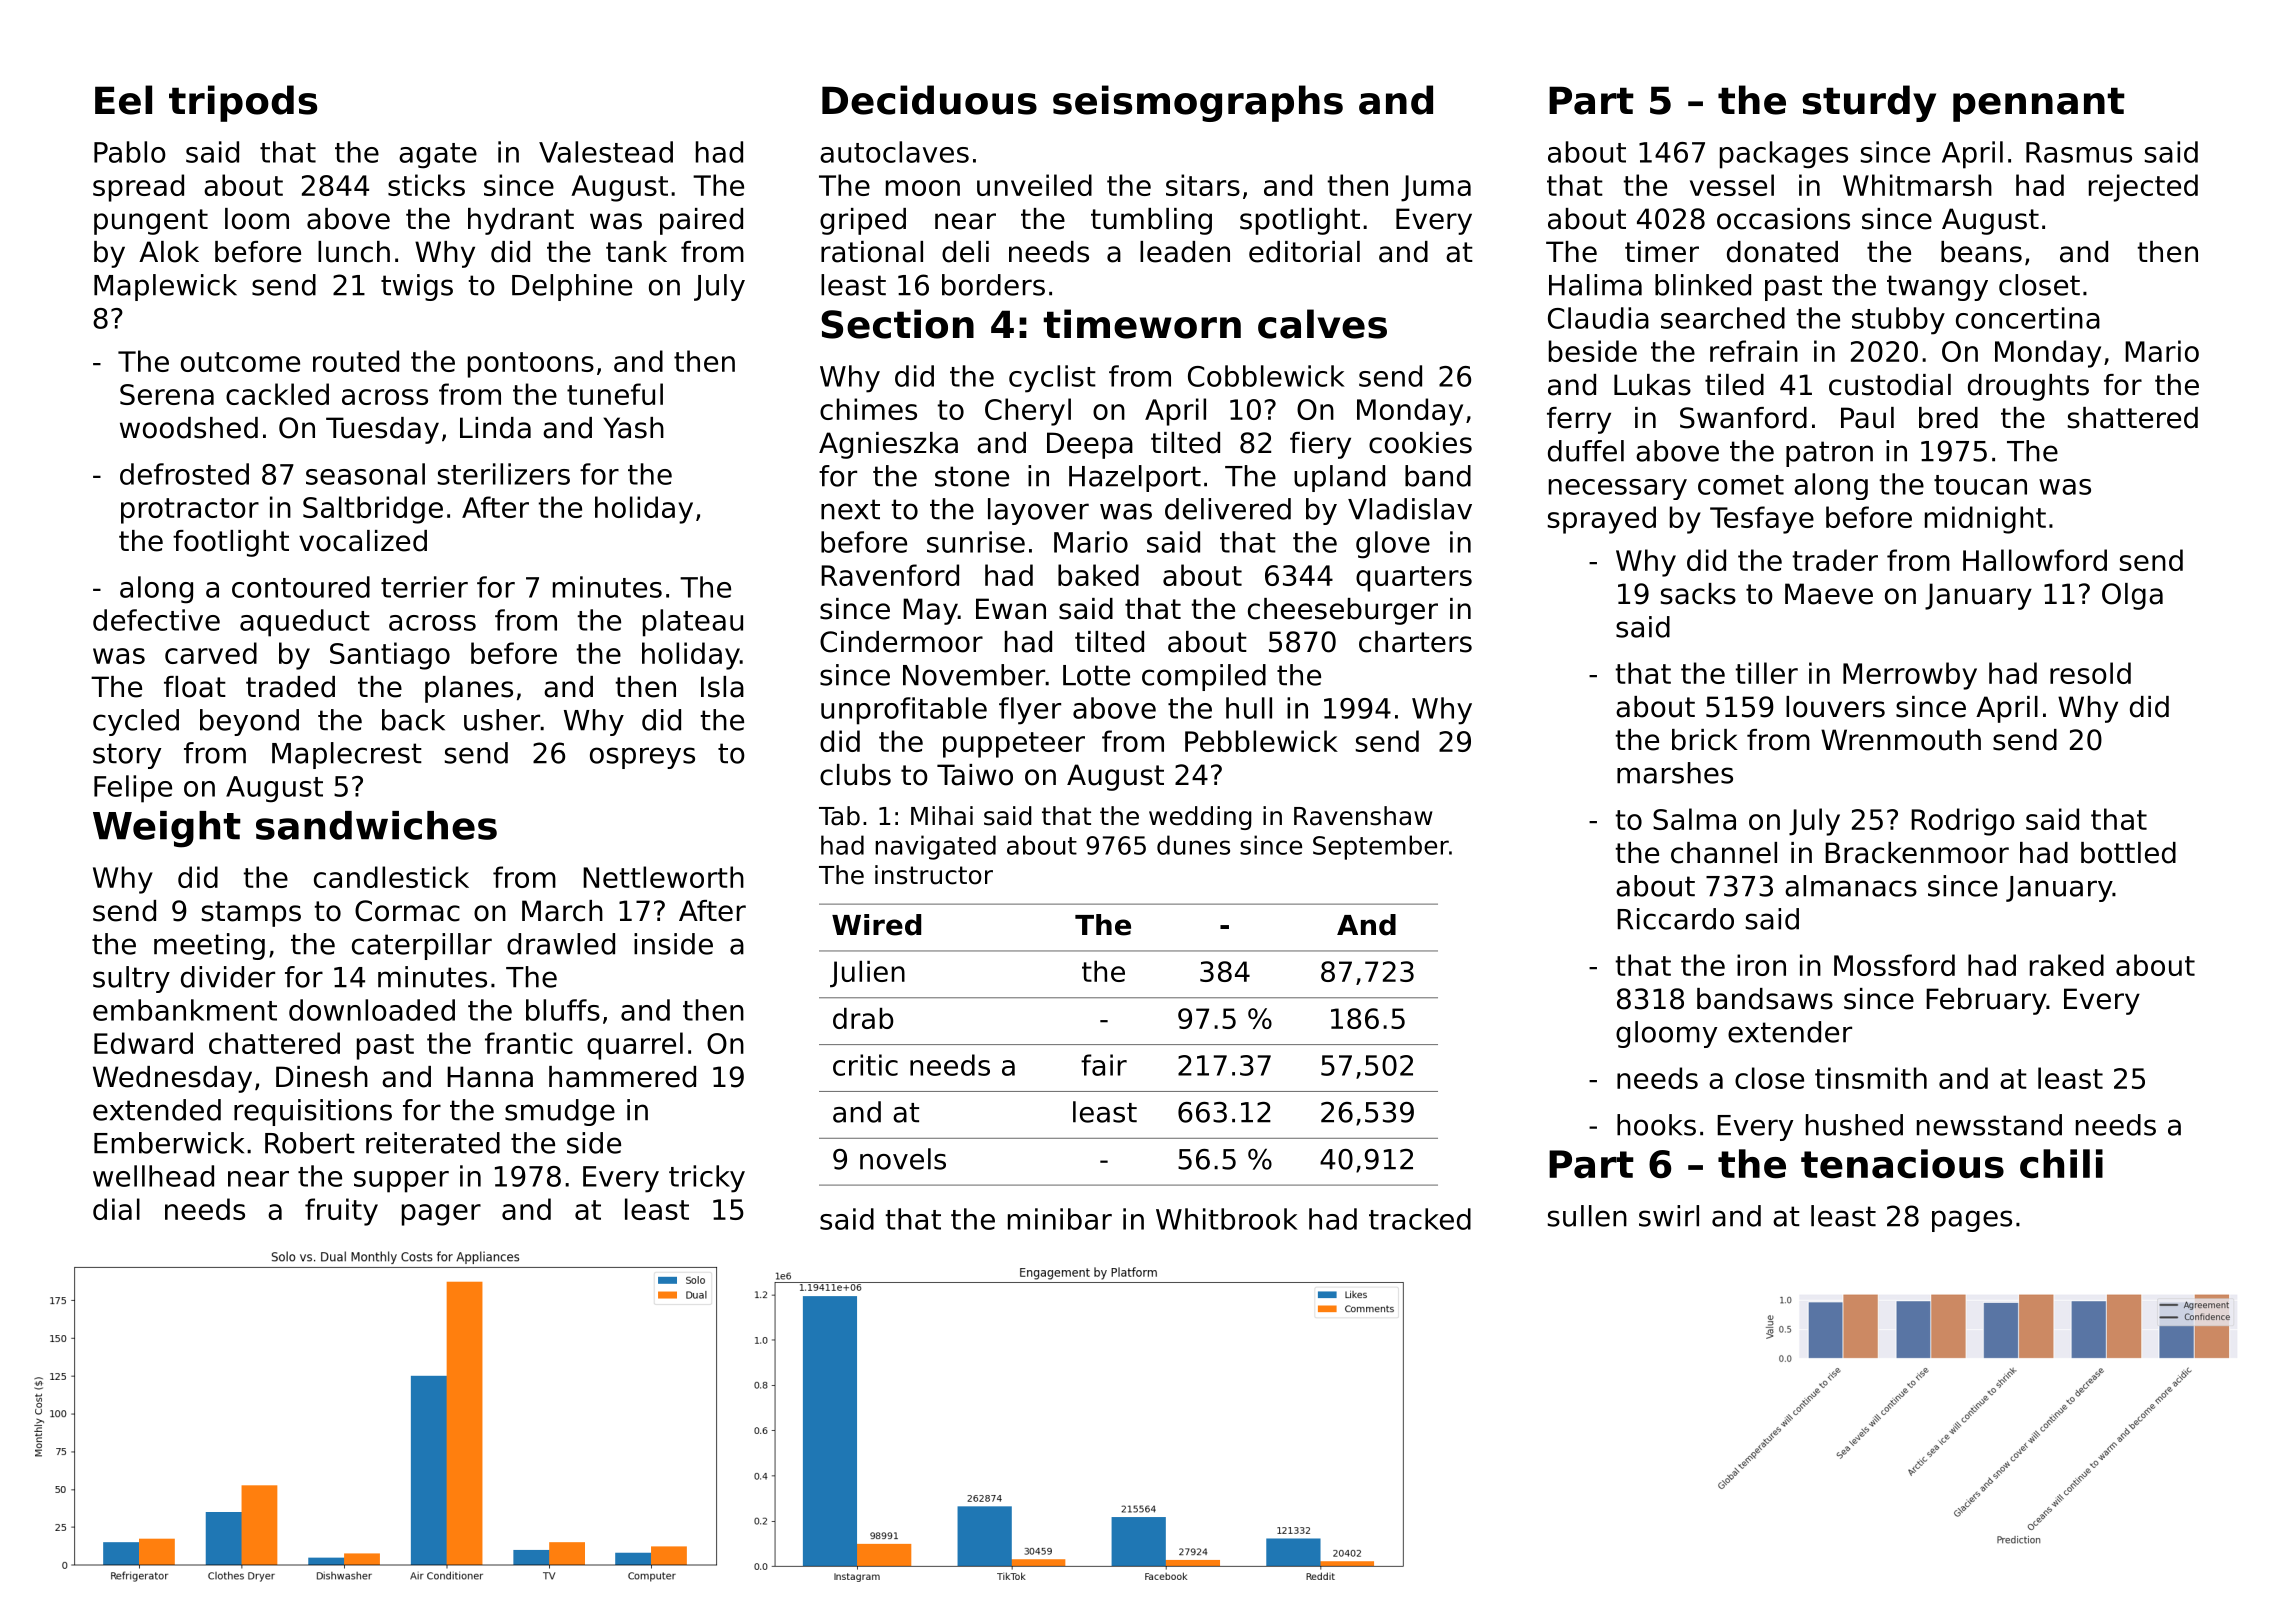 The width and height of the screenshot is (2292, 1620). What do you see at coordinates (433, 1143) in the screenshot?
I see `reiterated` at bounding box center [433, 1143].
